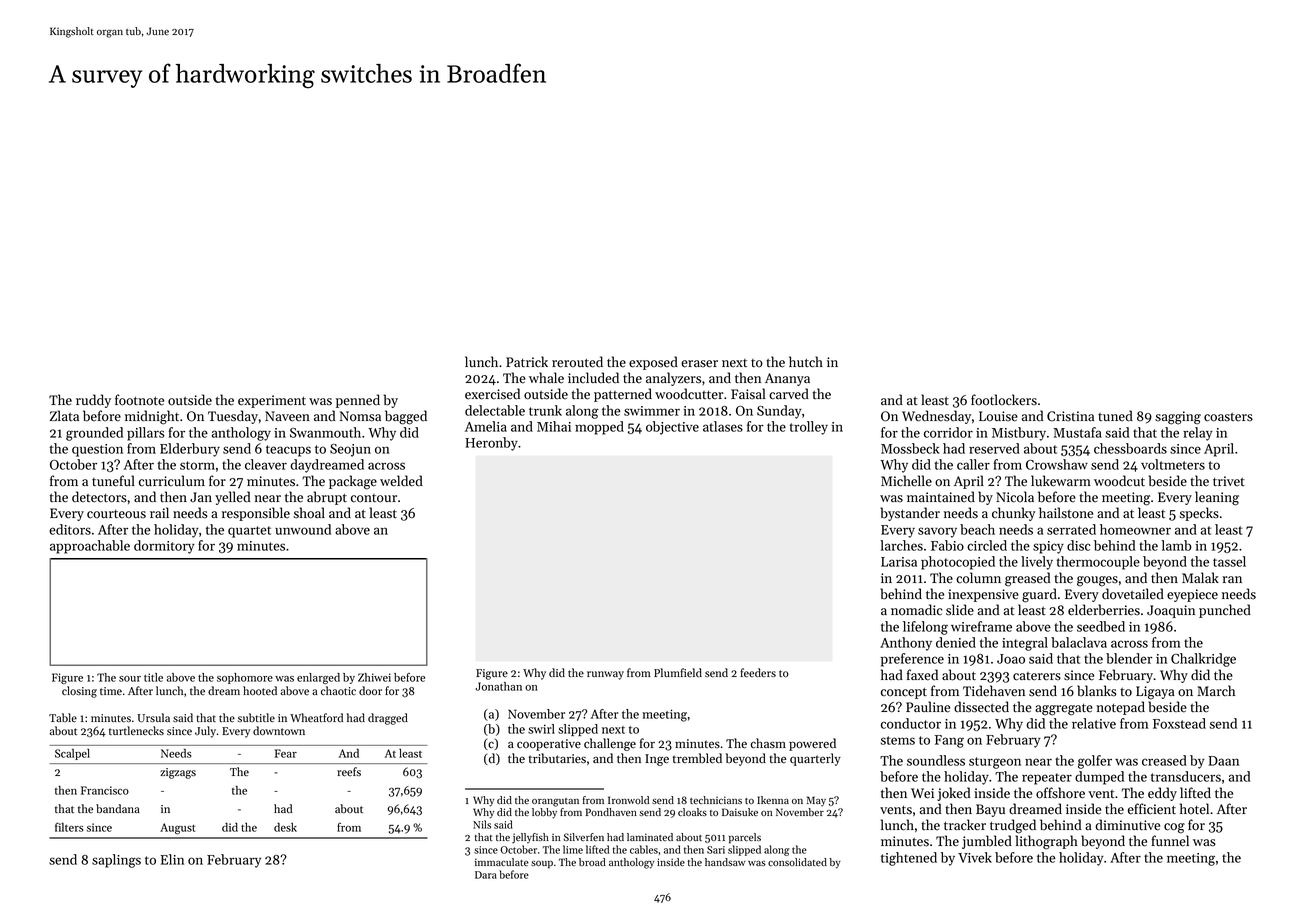 Image resolution: width=1308 pixels, height=924 pixels. Describe the element at coordinates (758, 673) in the page. I see `feeders` at that location.
